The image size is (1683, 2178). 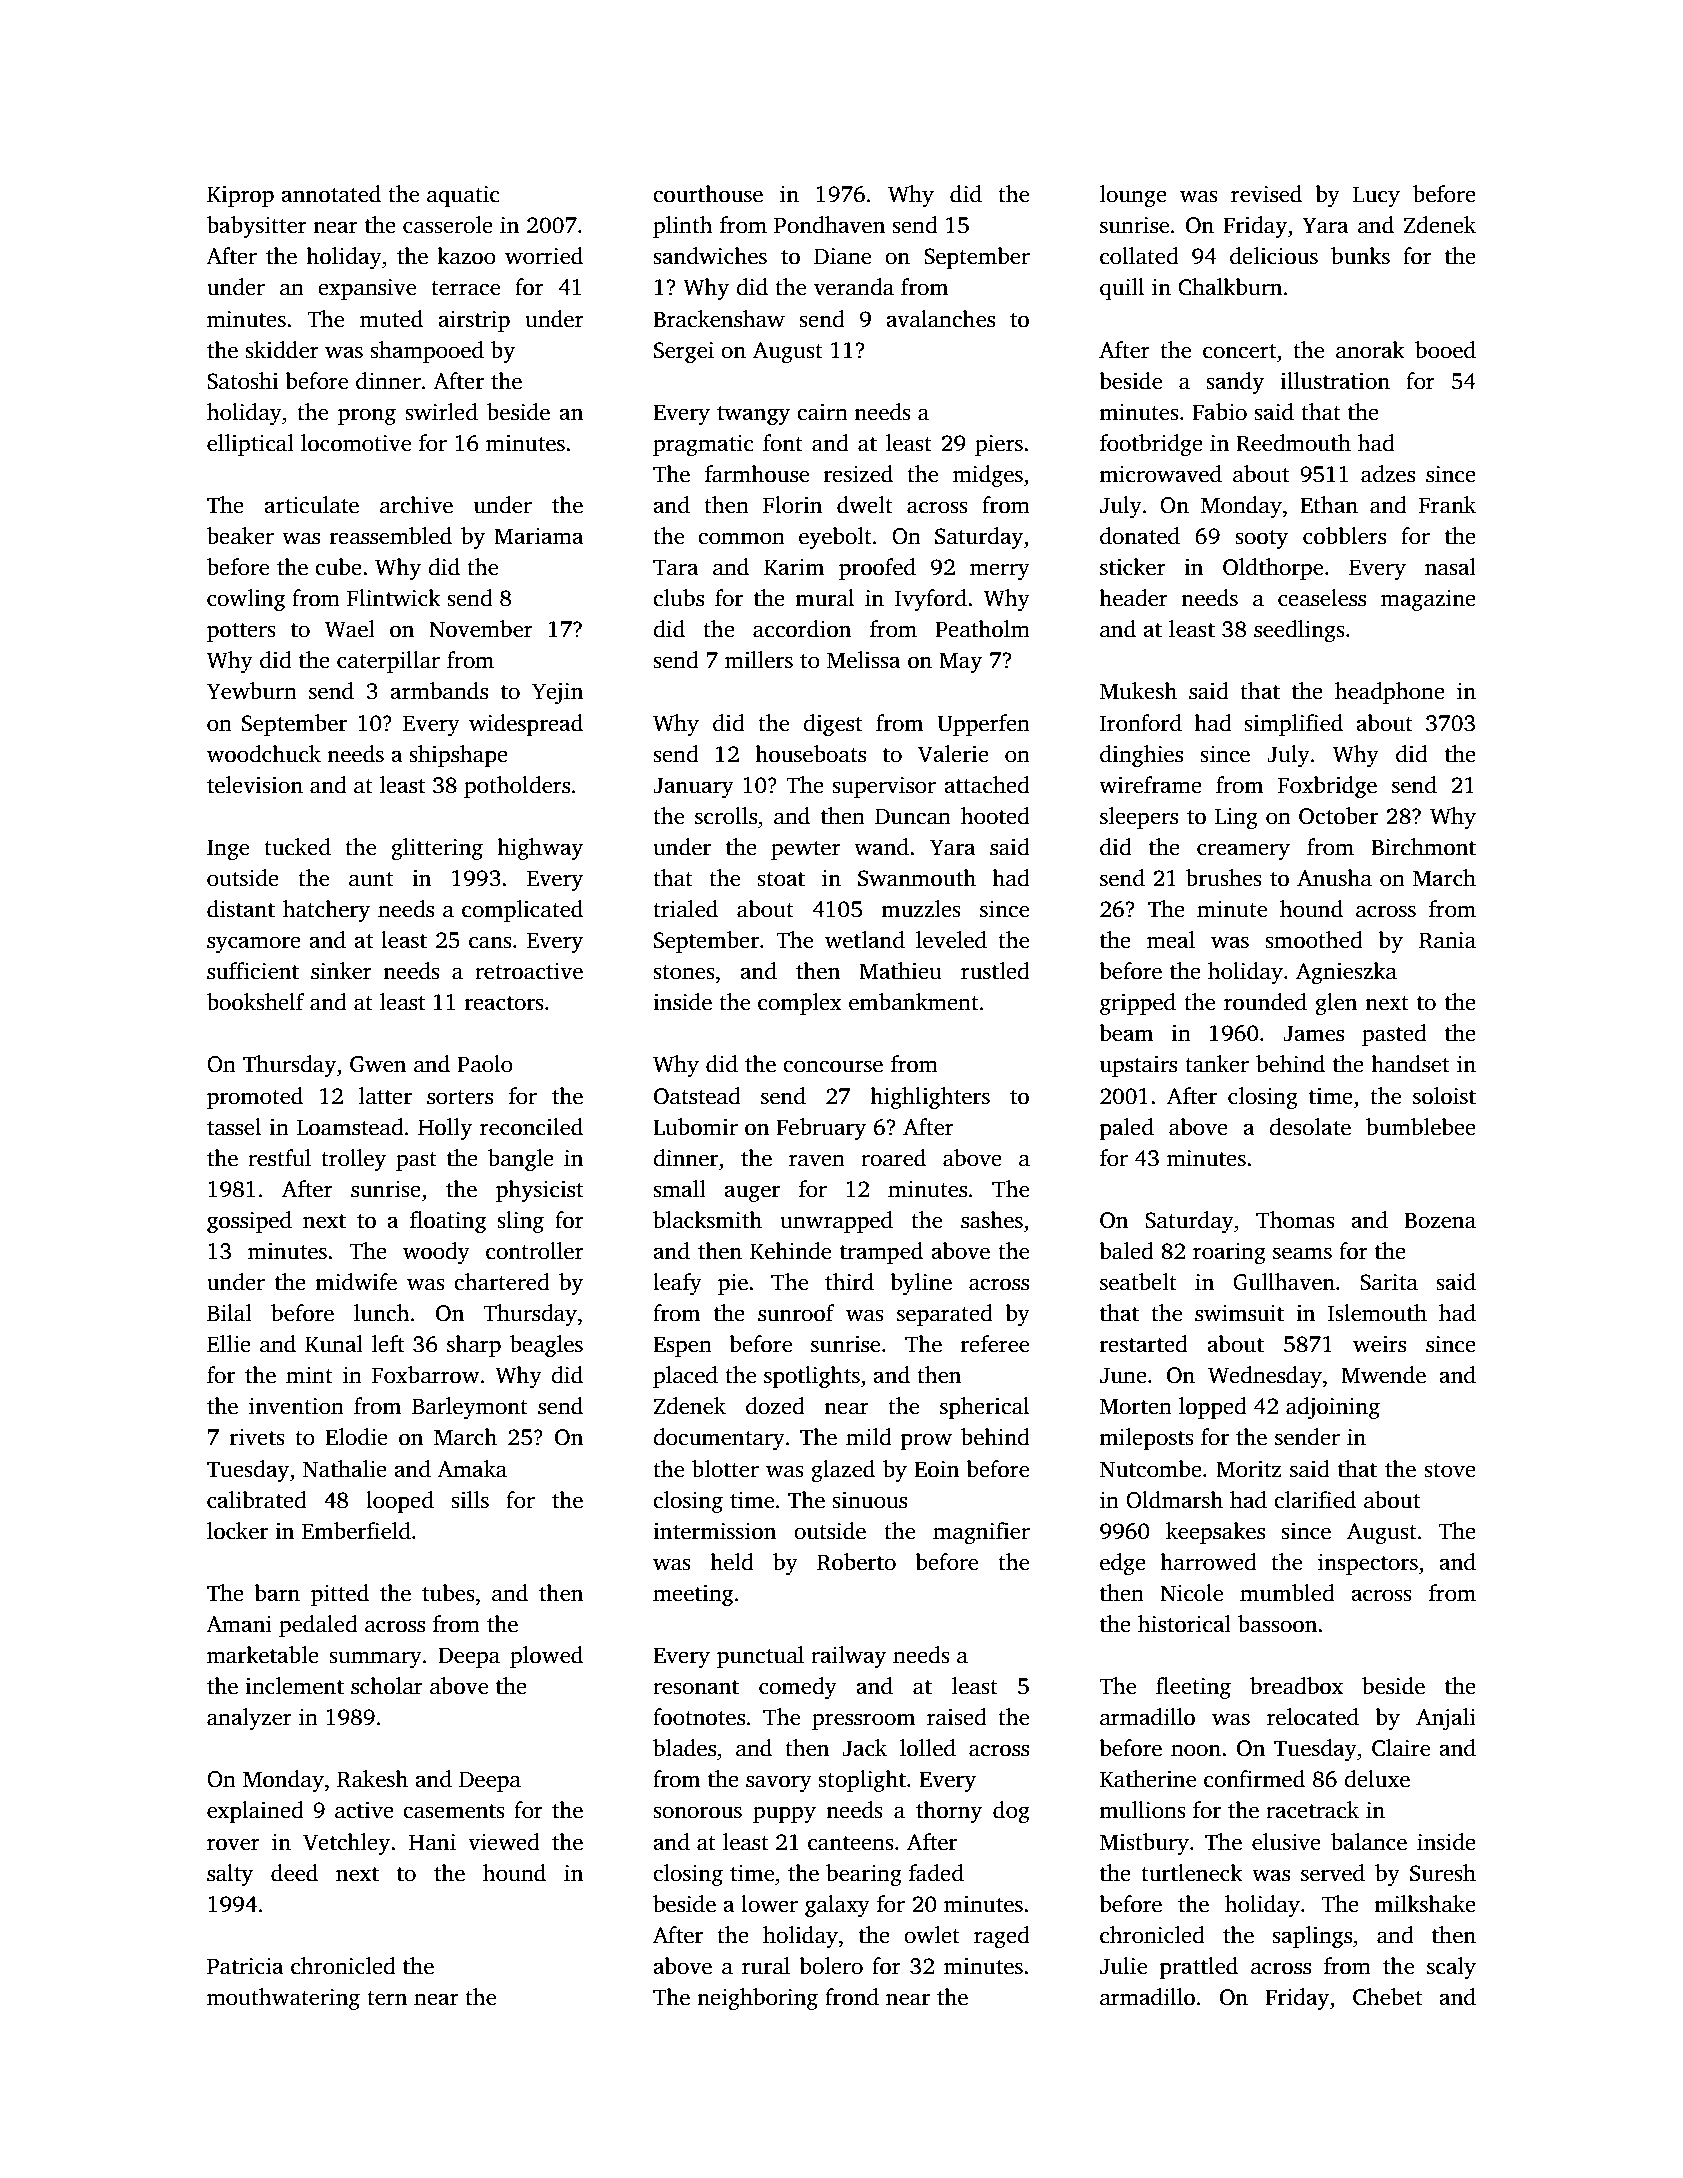 What do you see at coordinates (517, 787) in the screenshot?
I see `potholders` at bounding box center [517, 787].
